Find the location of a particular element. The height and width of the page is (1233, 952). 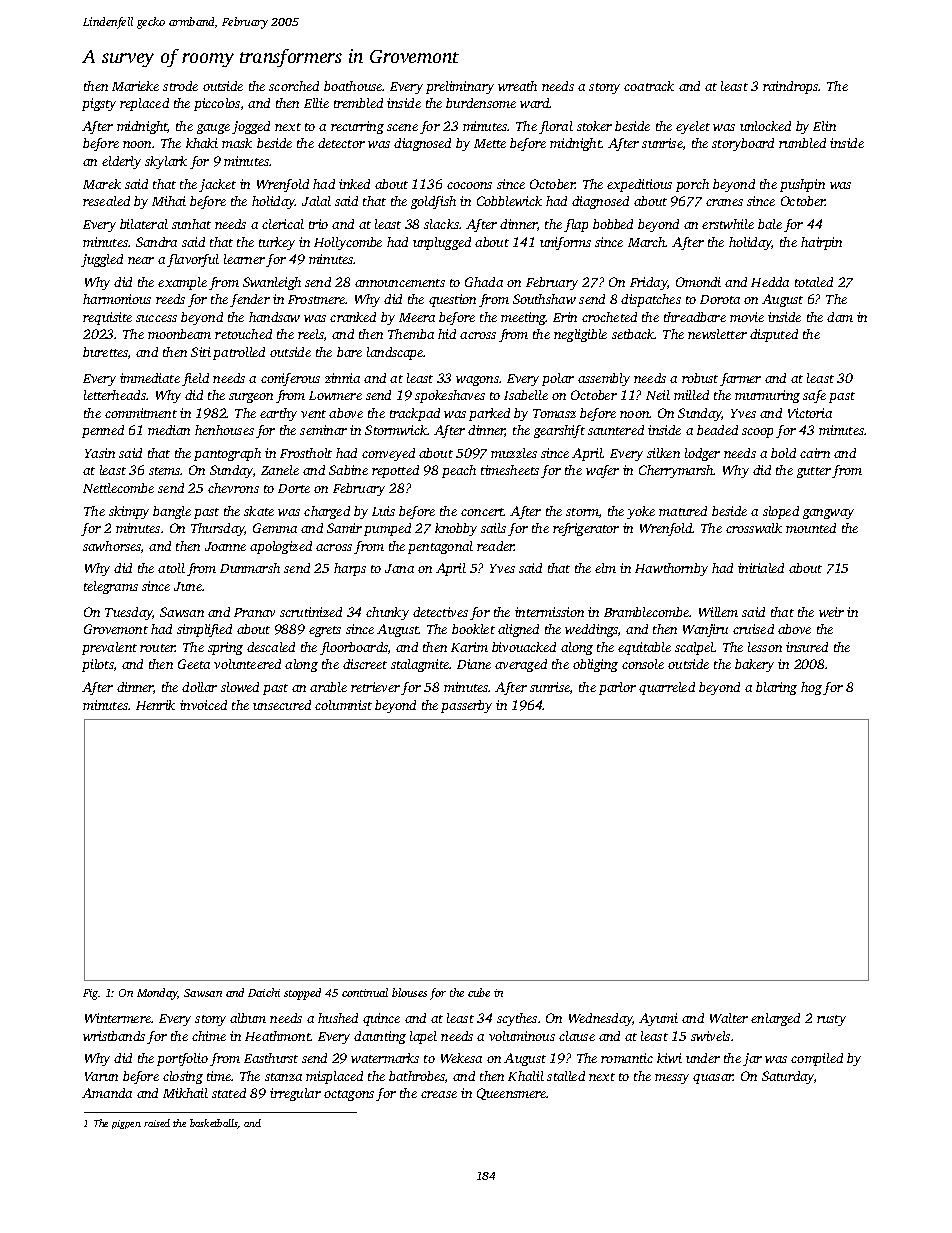

stated is located at coordinates (229, 1093).
